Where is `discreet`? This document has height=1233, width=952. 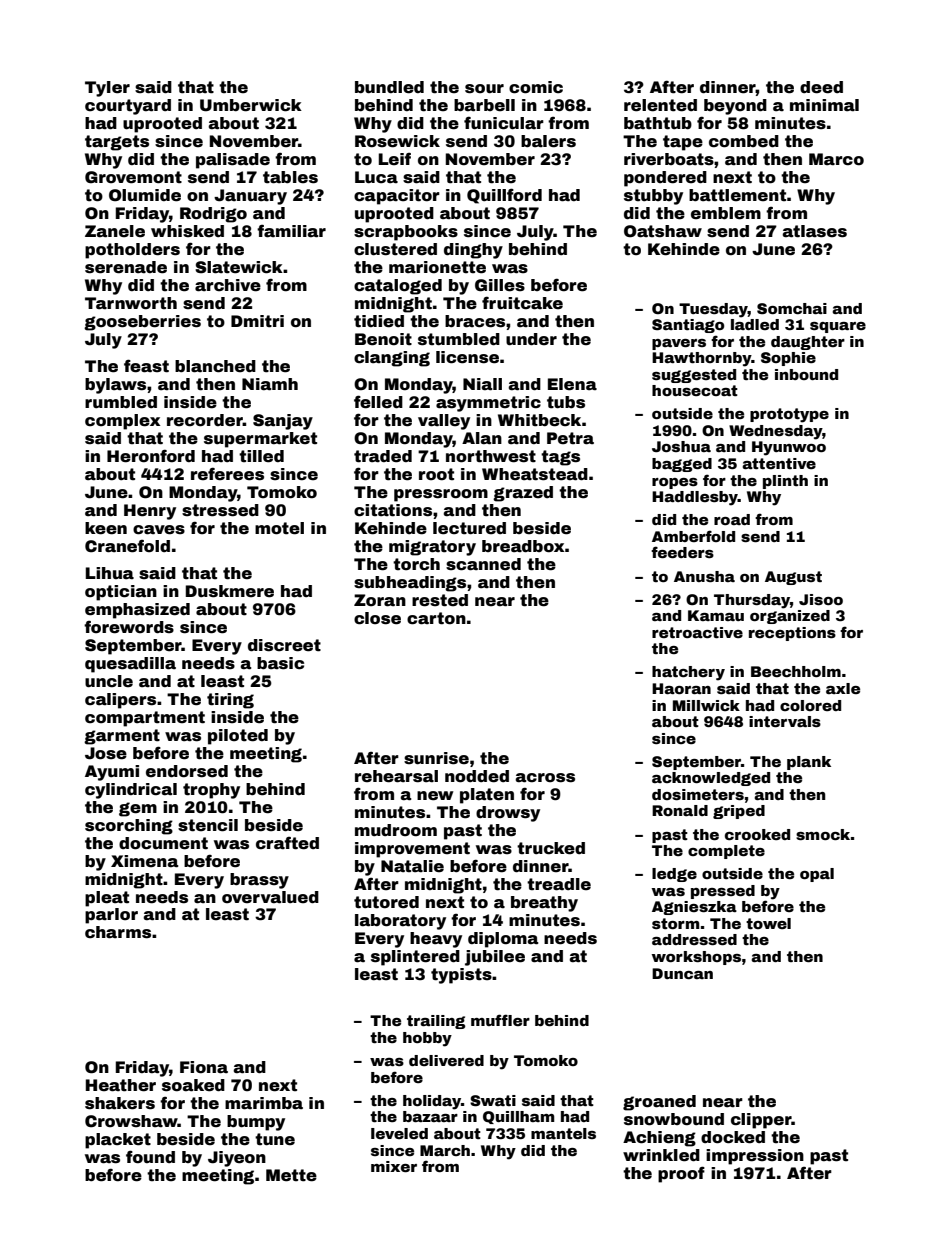 discreet is located at coordinates (284, 645).
